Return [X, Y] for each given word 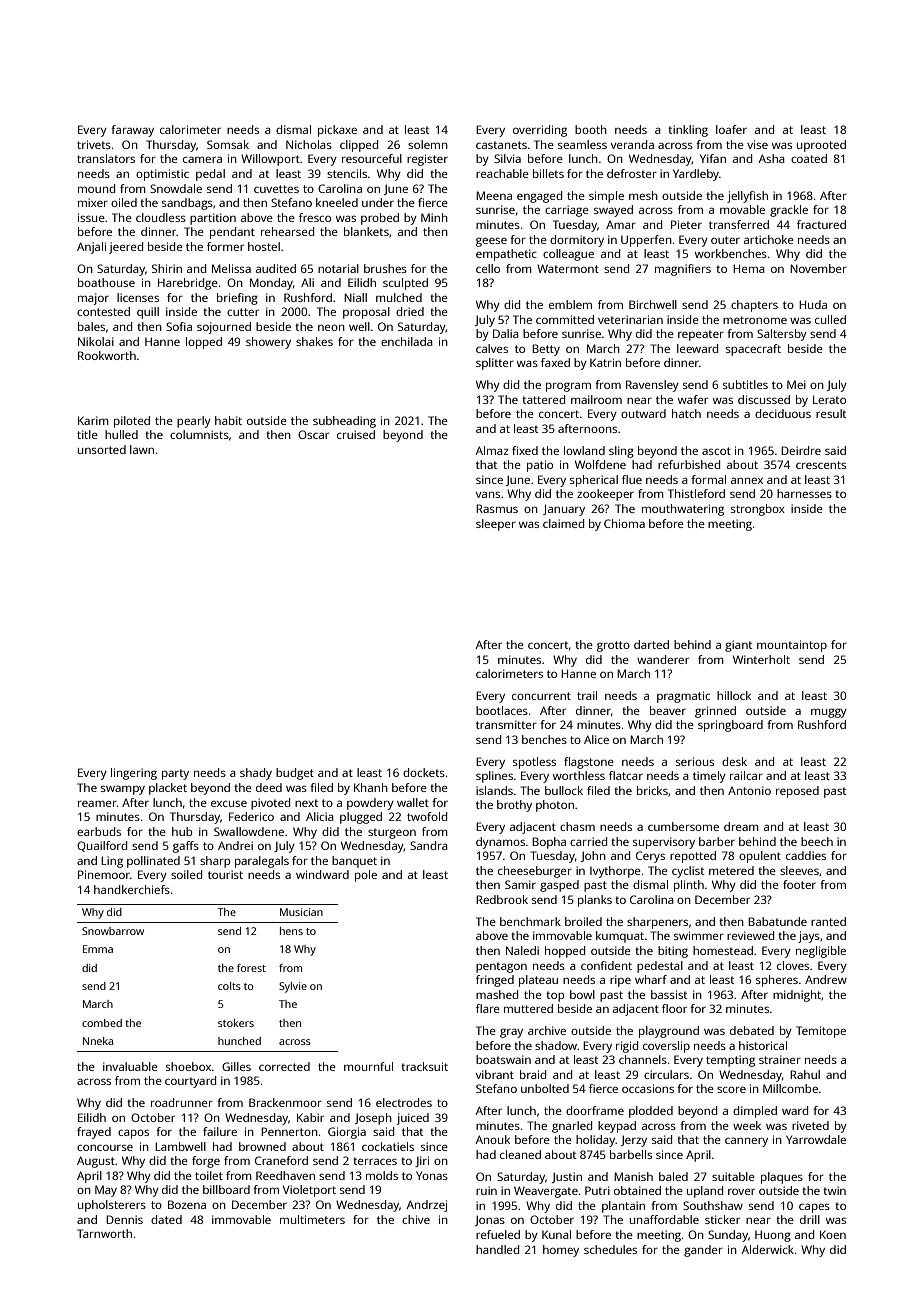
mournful [368, 1066]
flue [632, 479]
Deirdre [801, 450]
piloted [132, 422]
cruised [356, 434]
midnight [797, 996]
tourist [225, 874]
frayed [94, 1133]
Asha [772, 158]
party [175, 774]
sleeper [496, 525]
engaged [539, 197]
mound [96, 188]
